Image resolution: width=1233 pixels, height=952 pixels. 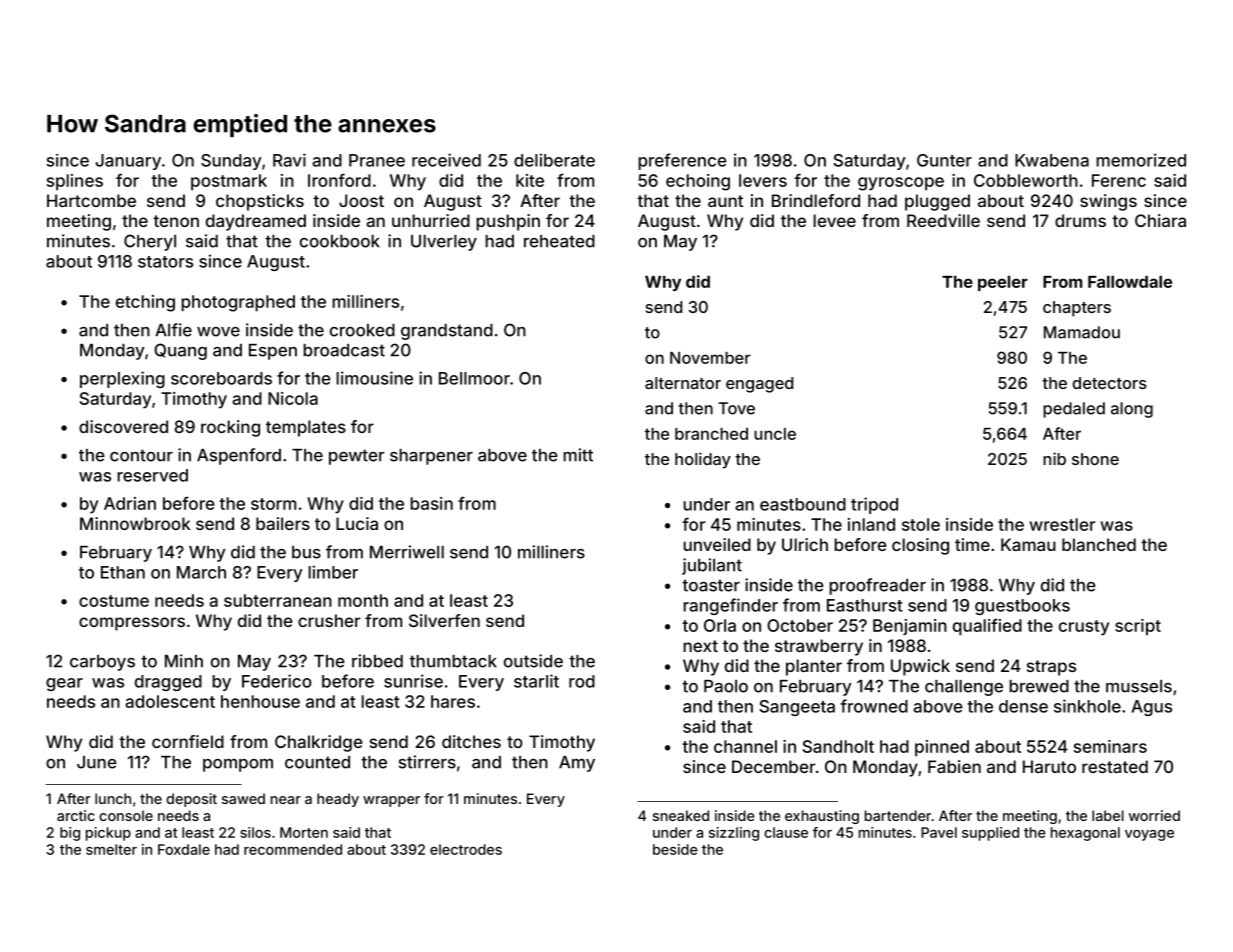 What do you see at coordinates (229, 182) in the screenshot?
I see `postmark` at bounding box center [229, 182].
